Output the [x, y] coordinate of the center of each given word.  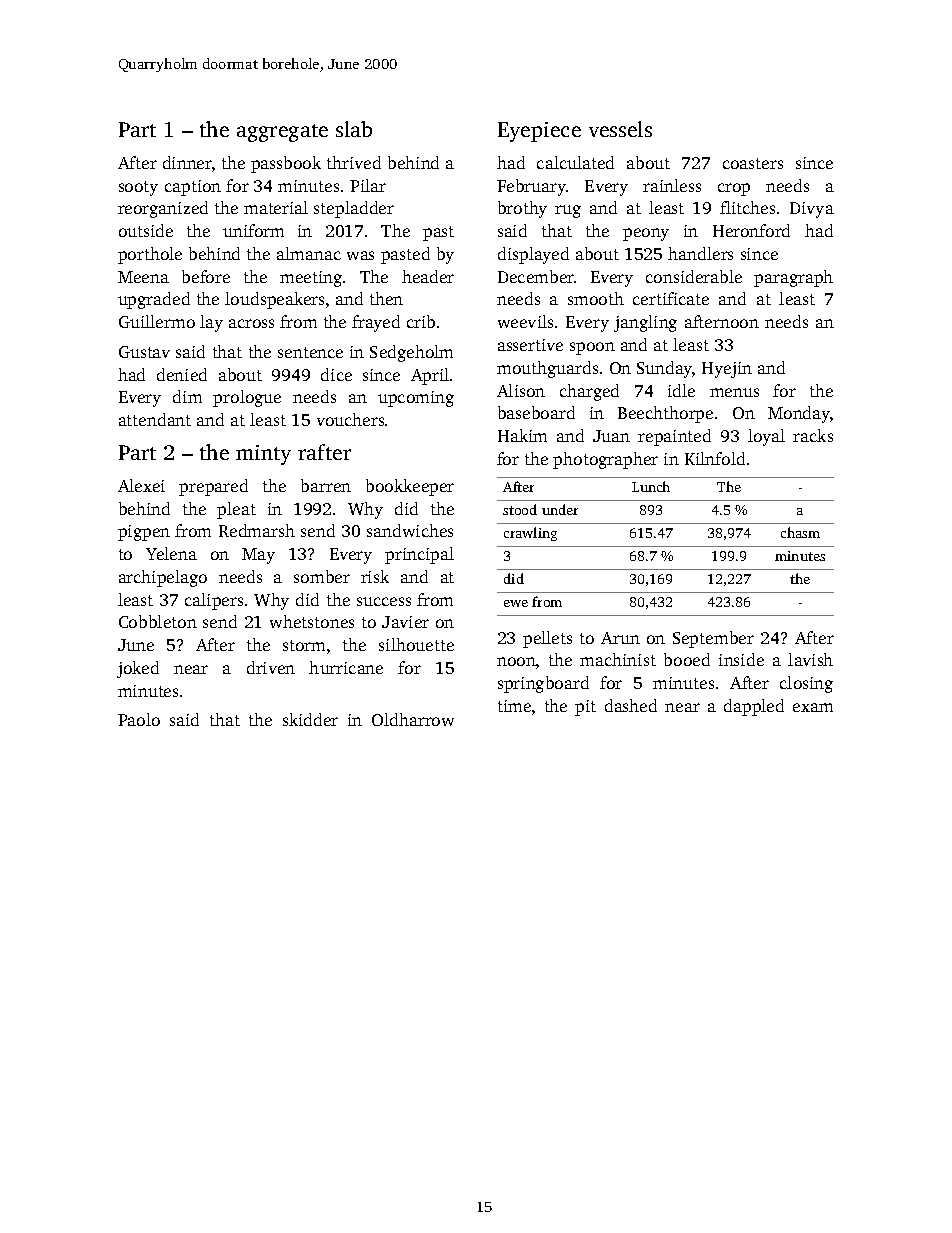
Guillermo [157, 321]
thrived [354, 162]
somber [322, 576]
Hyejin [727, 370]
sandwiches [410, 530]
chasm [800, 532]
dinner [187, 162]
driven [271, 667]
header [428, 276]
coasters [753, 163]
